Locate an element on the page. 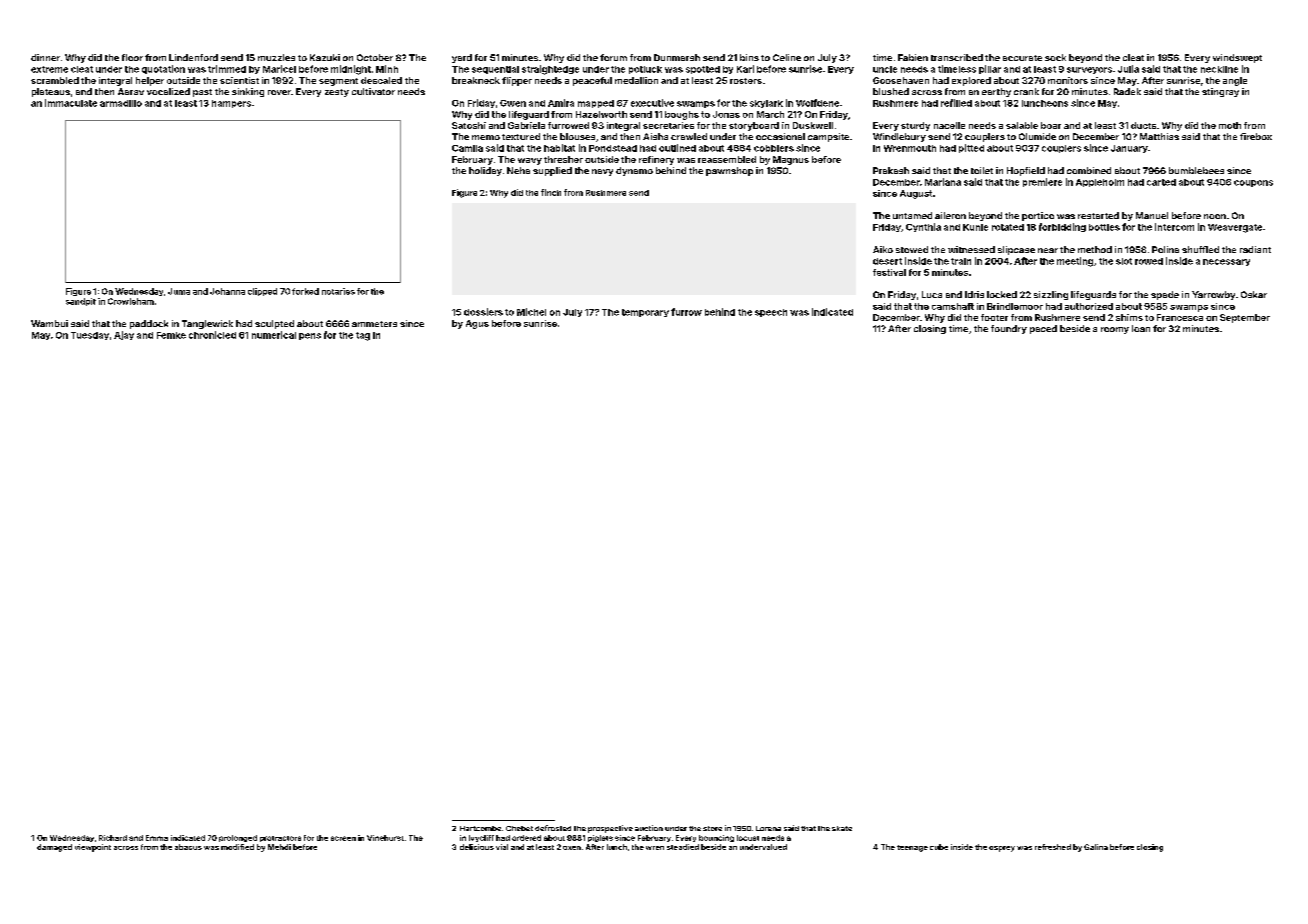 Image resolution: width=1308 pixels, height=924 pixels. pens is located at coordinates (310, 336).
